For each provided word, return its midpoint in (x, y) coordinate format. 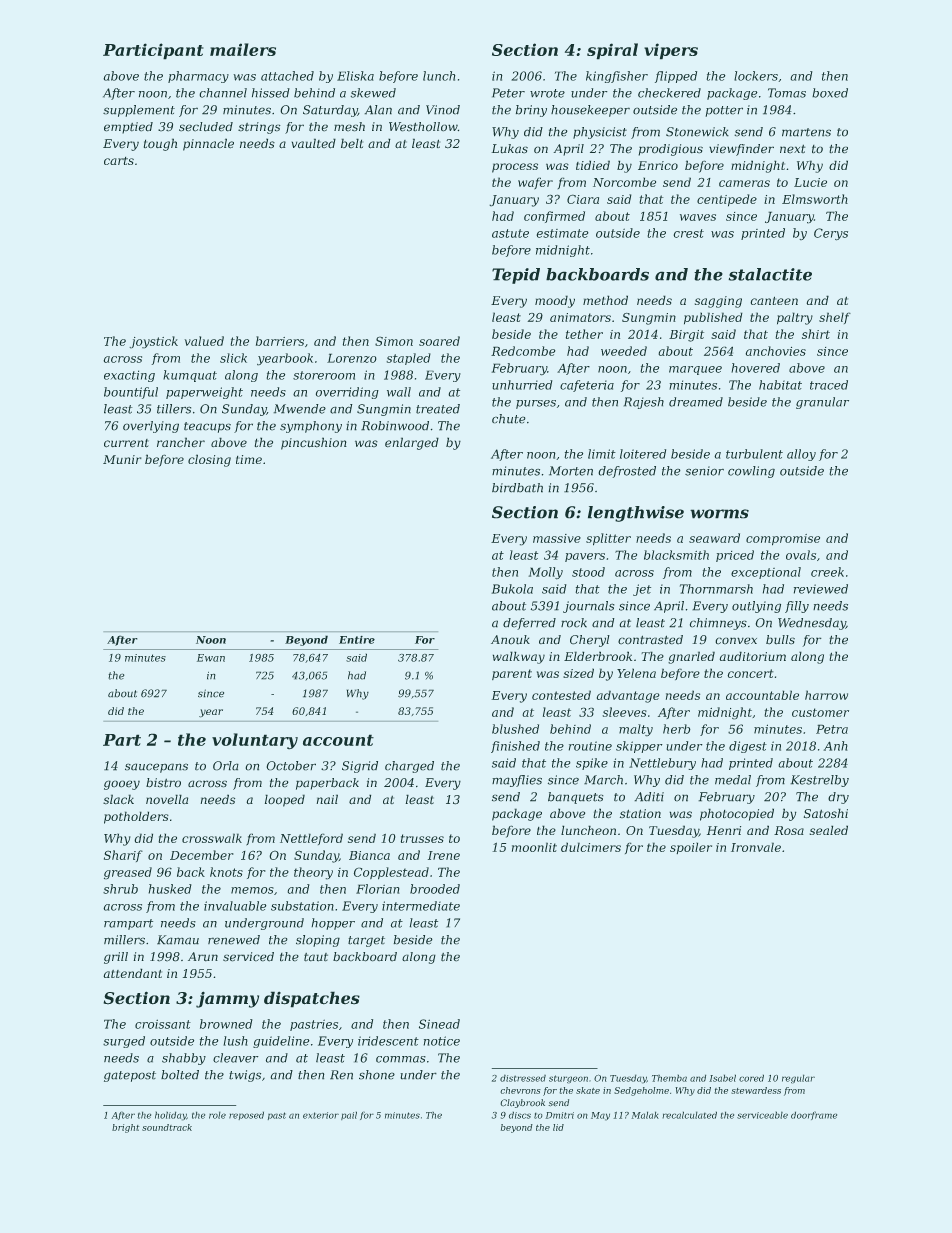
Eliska (355, 76)
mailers (243, 49)
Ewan (211, 658)
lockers (756, 76)
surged (124, 1042)
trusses (422, 838)
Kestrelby (819, 781)
